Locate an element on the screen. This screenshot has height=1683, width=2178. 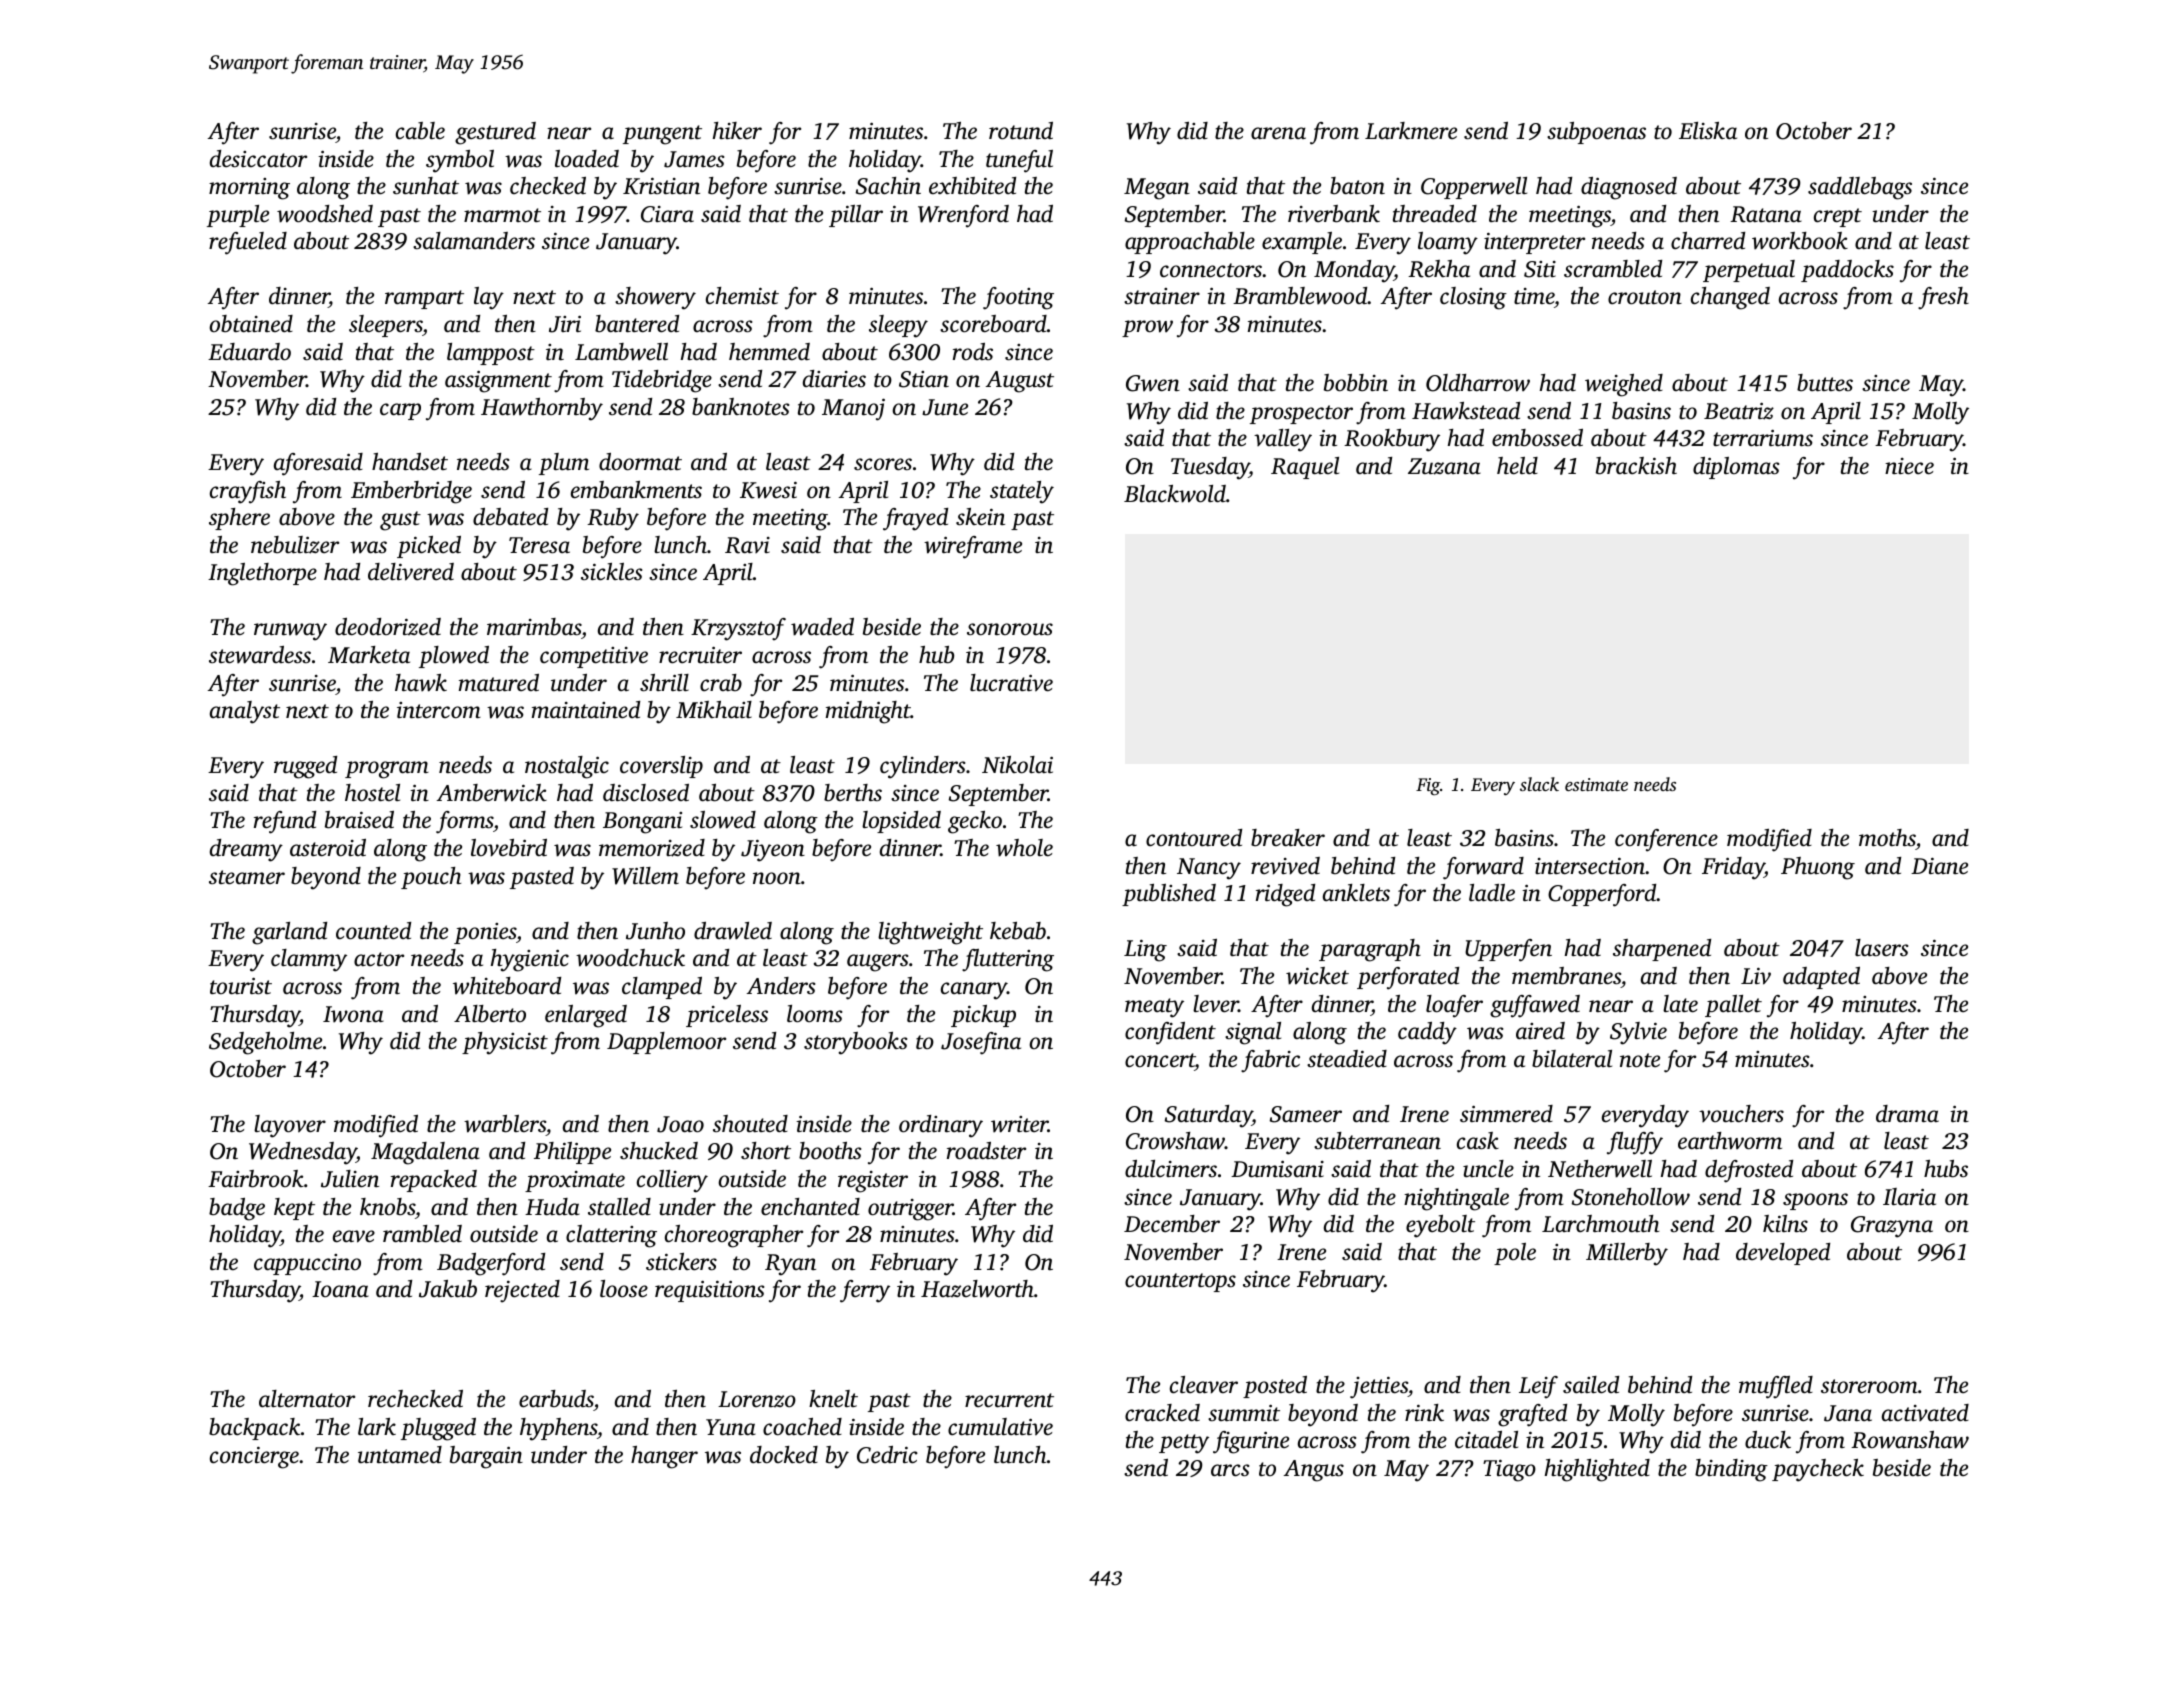
hyphens is located at coordinates (558, 1429).
